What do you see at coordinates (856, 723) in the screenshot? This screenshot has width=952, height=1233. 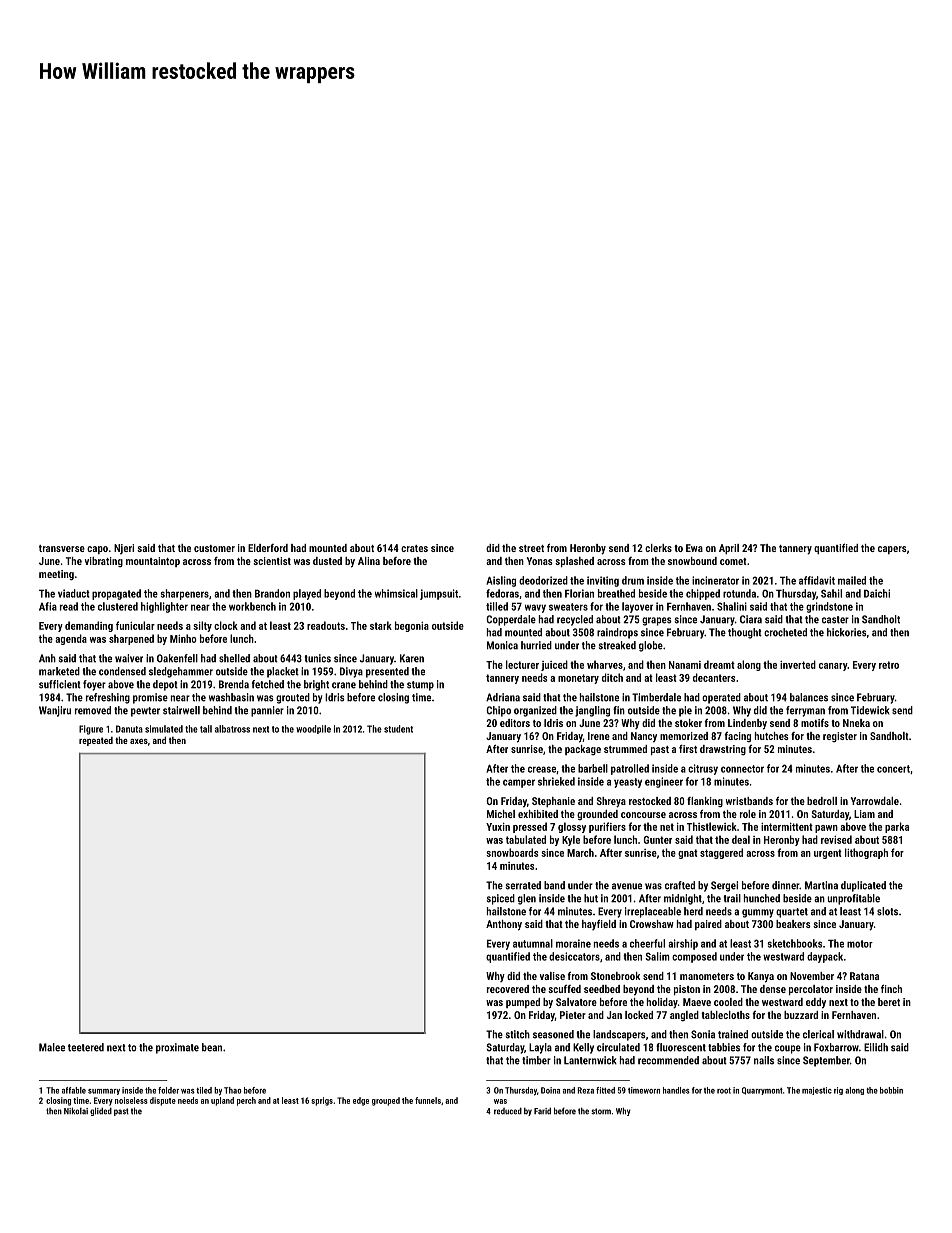 I see `Nneka` at bounding box center [856, 723].
